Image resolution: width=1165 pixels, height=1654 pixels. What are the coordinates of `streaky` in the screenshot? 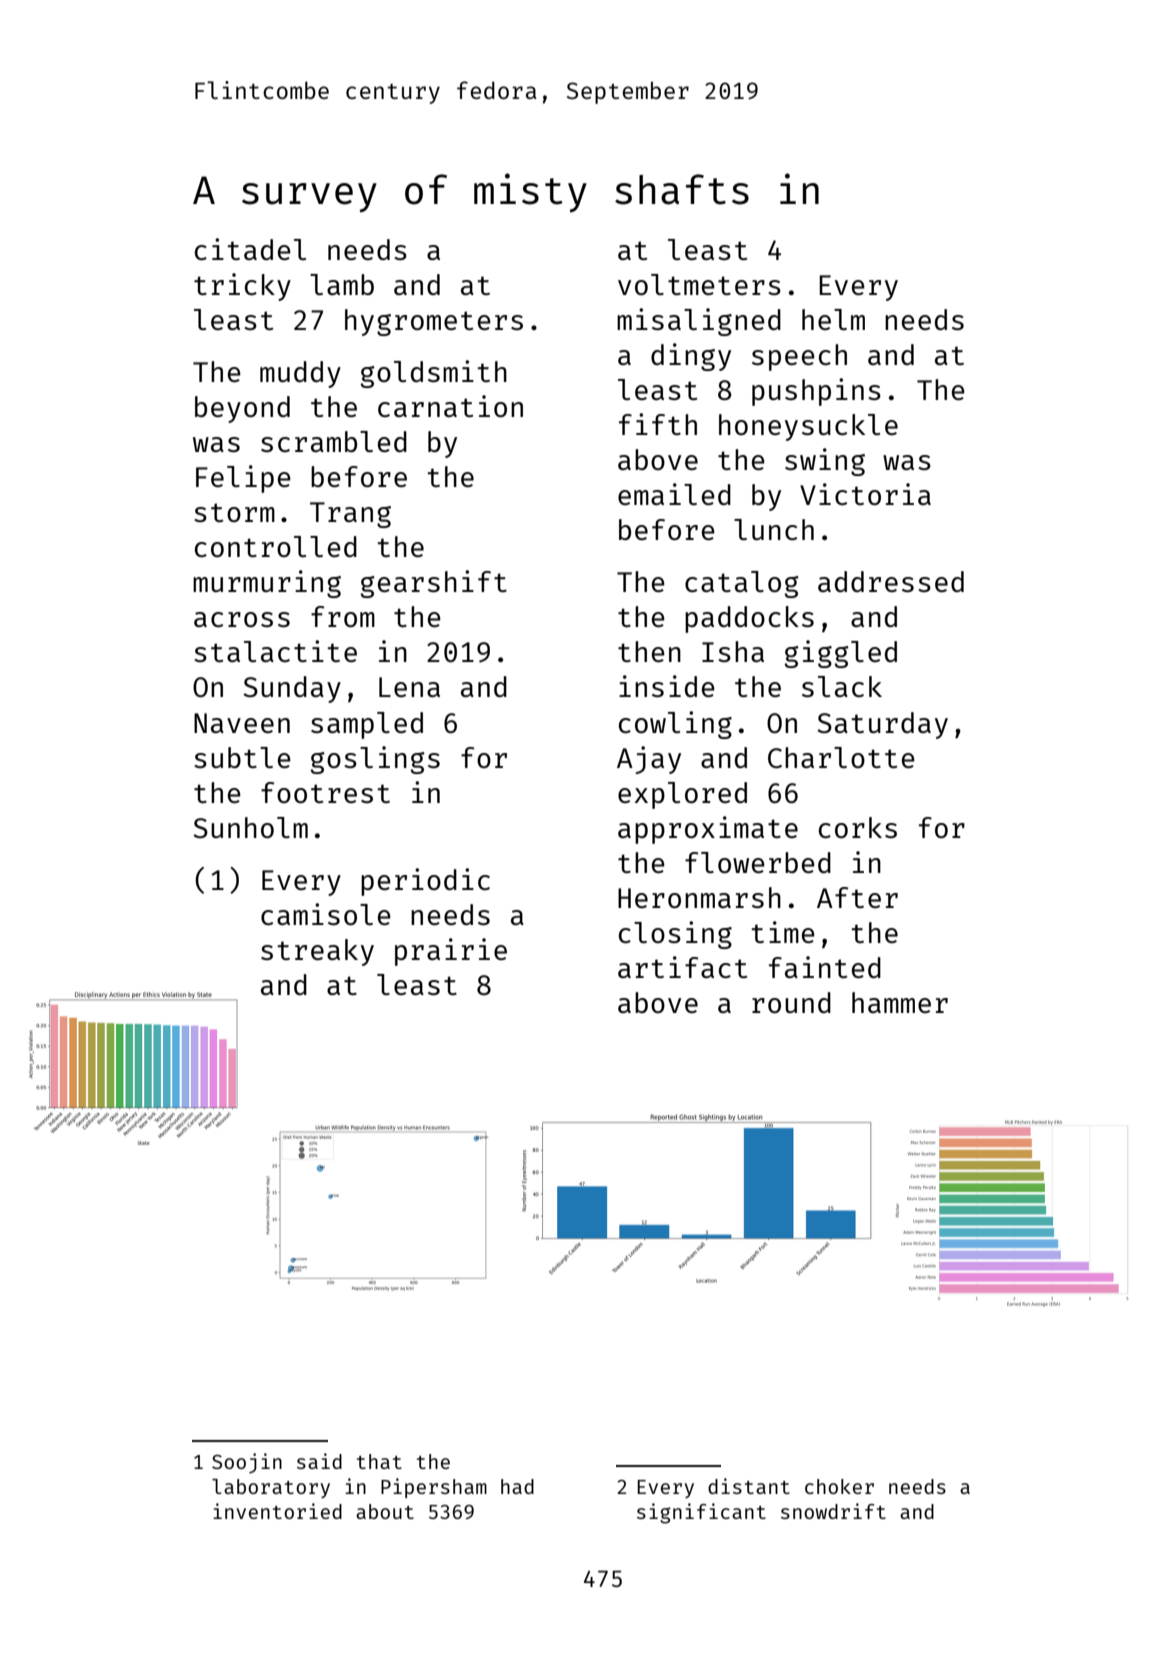 It's located at (317, 952).
